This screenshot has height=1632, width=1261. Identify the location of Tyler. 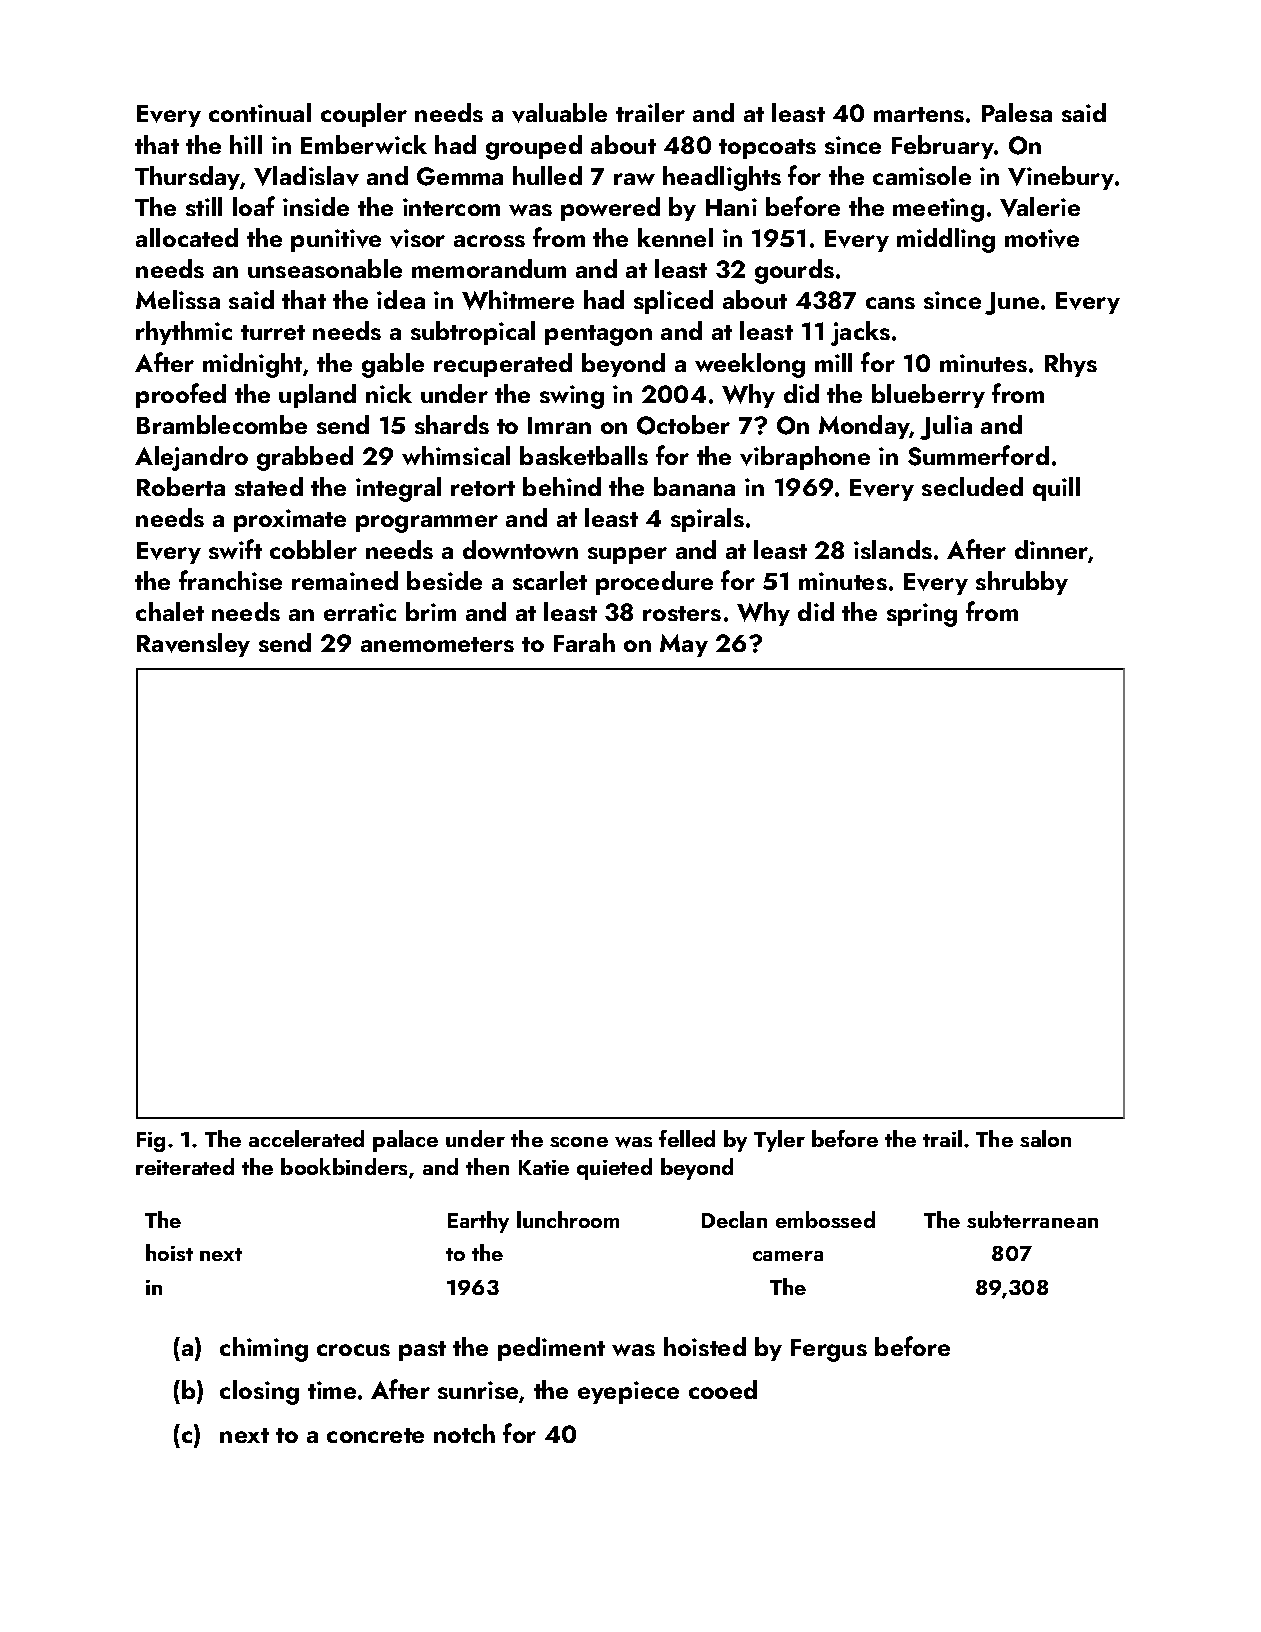
(779, 1141).
